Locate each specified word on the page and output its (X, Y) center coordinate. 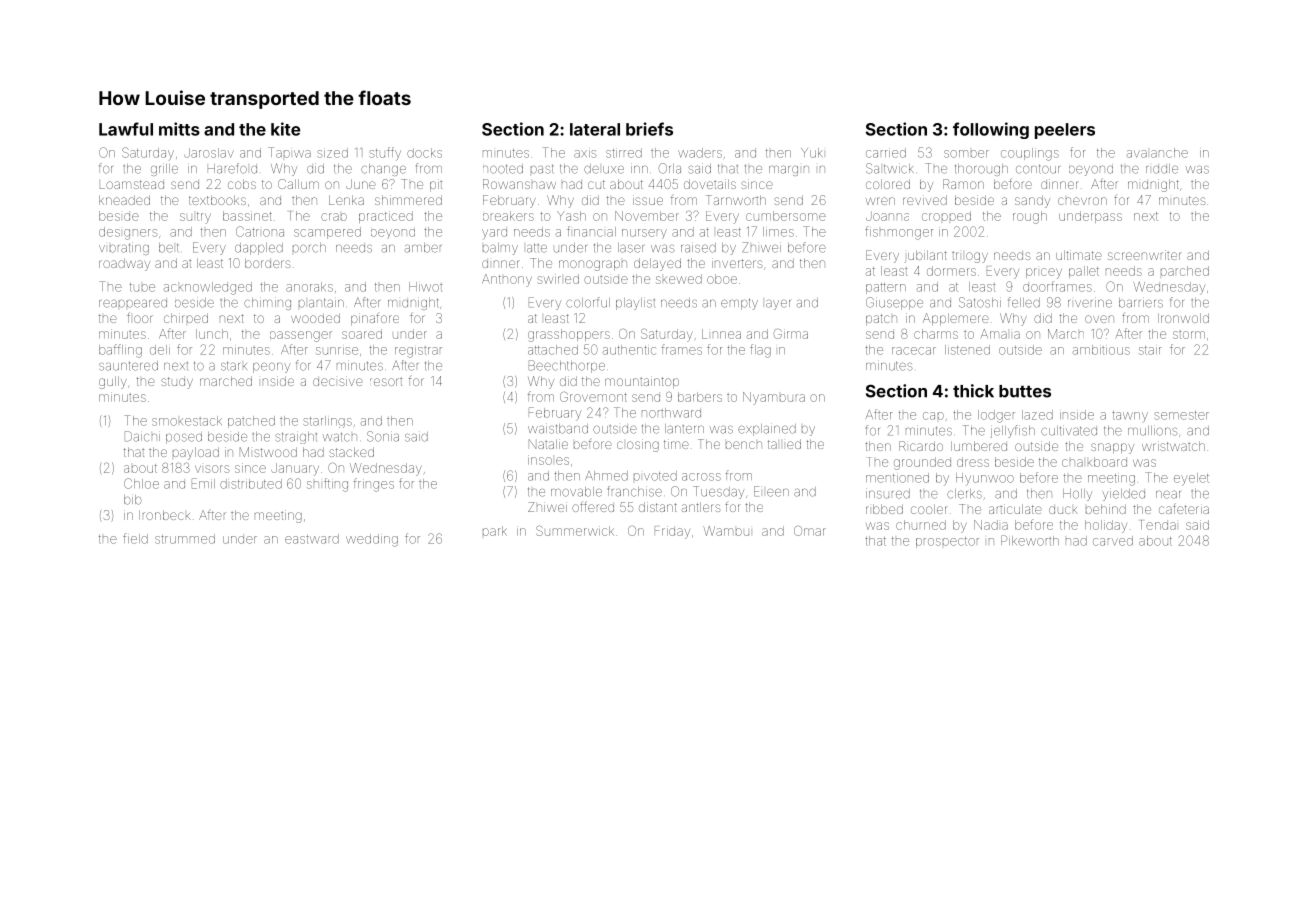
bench (744, 445)
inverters (737, 263)
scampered (327, 233)
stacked (351, 452)
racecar (914, 351)
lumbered (979, 446)
